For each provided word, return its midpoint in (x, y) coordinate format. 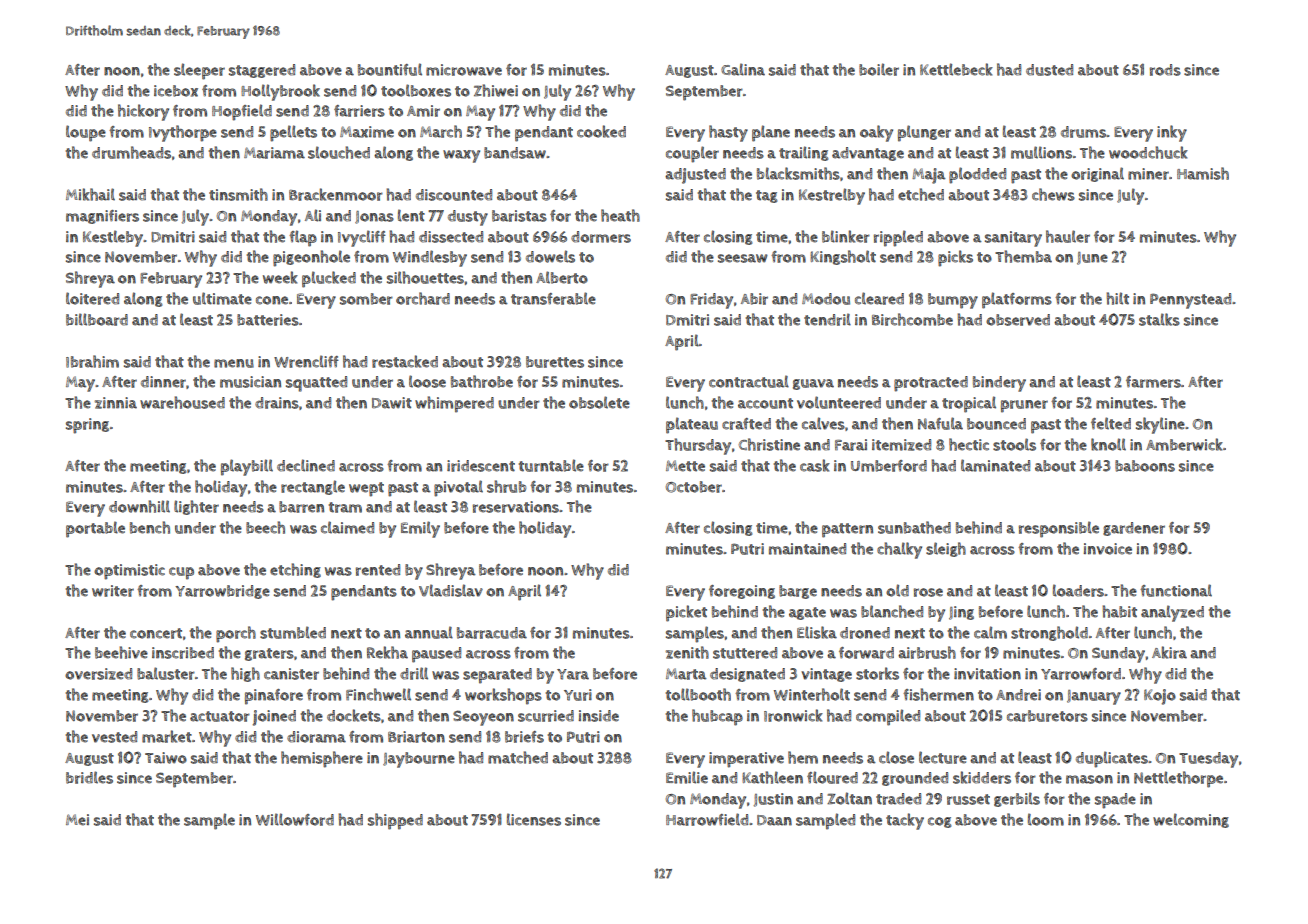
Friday (711, 301)
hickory (143, 112)
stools (1014, 444)
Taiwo (166, 758)
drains (277, 403)
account (765, 403)
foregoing (742, 592)
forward (866, 653)
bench (150, 527)
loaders (1078, 590)
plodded (977, 175)
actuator (220, 716)
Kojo (1160, 697)
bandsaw (515, 153)
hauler (1068, 236)
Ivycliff (362, 238)
